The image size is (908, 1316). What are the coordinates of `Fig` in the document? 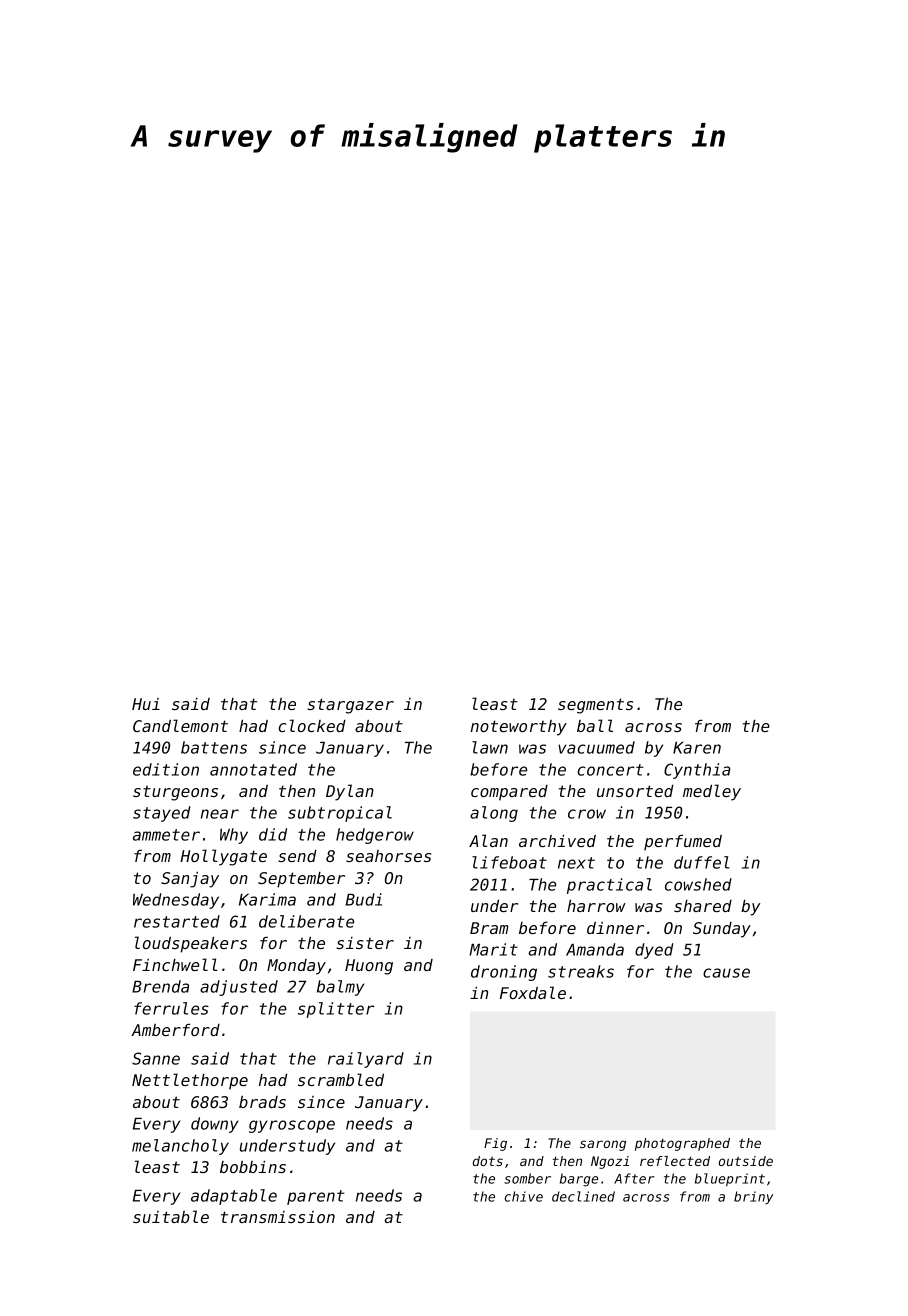 It's located at (495, 1144).
